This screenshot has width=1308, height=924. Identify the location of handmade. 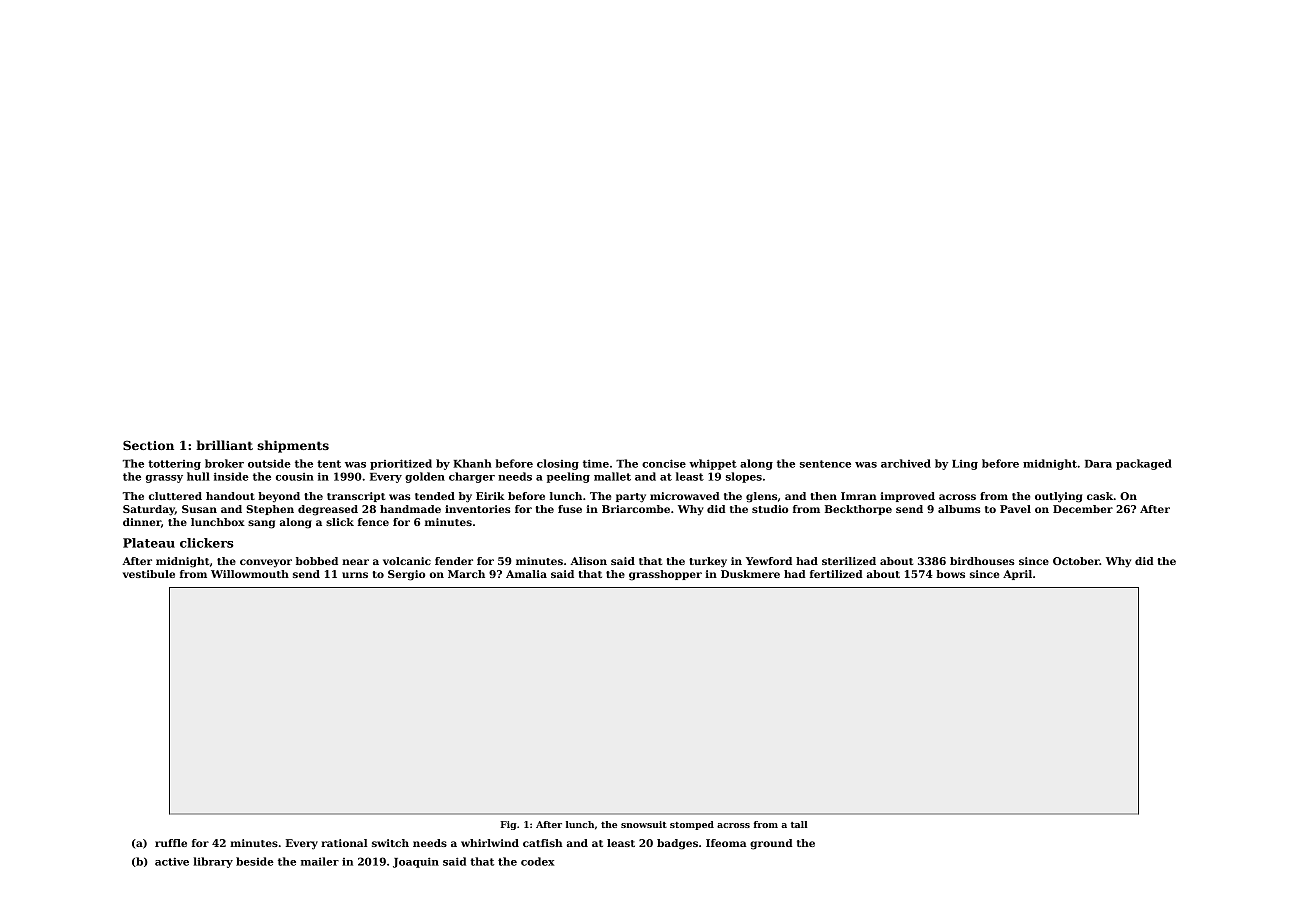
(410, 509).
